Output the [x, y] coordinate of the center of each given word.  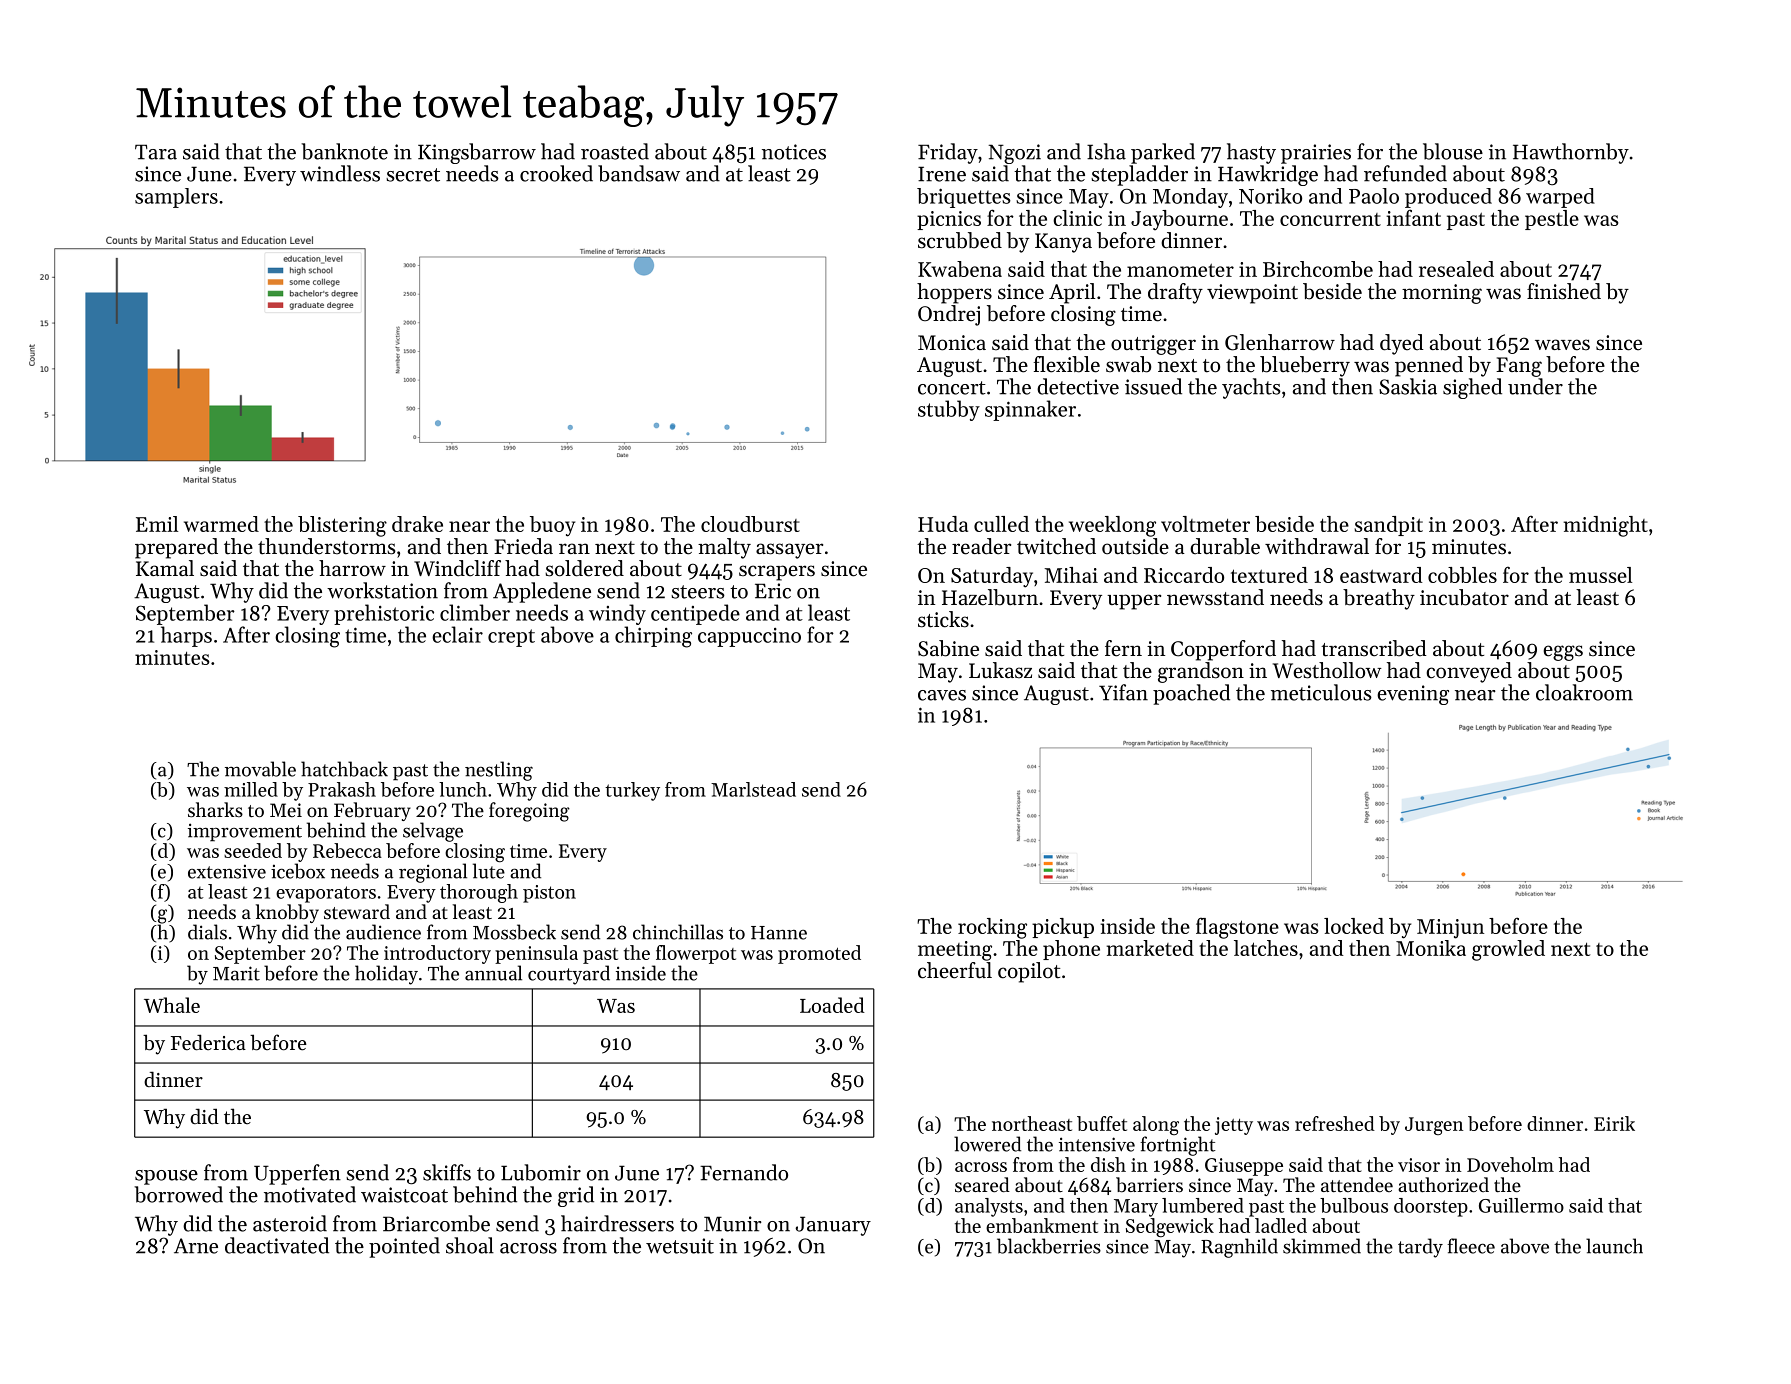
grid [576, 1196]
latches [1266, 948]
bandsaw [639, 173]
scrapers [777, 573]
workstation [382, 590]
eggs [1563, 653]
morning [1442, 294]
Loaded [832, 1005]
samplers [176, 198]
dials [207, 932]
